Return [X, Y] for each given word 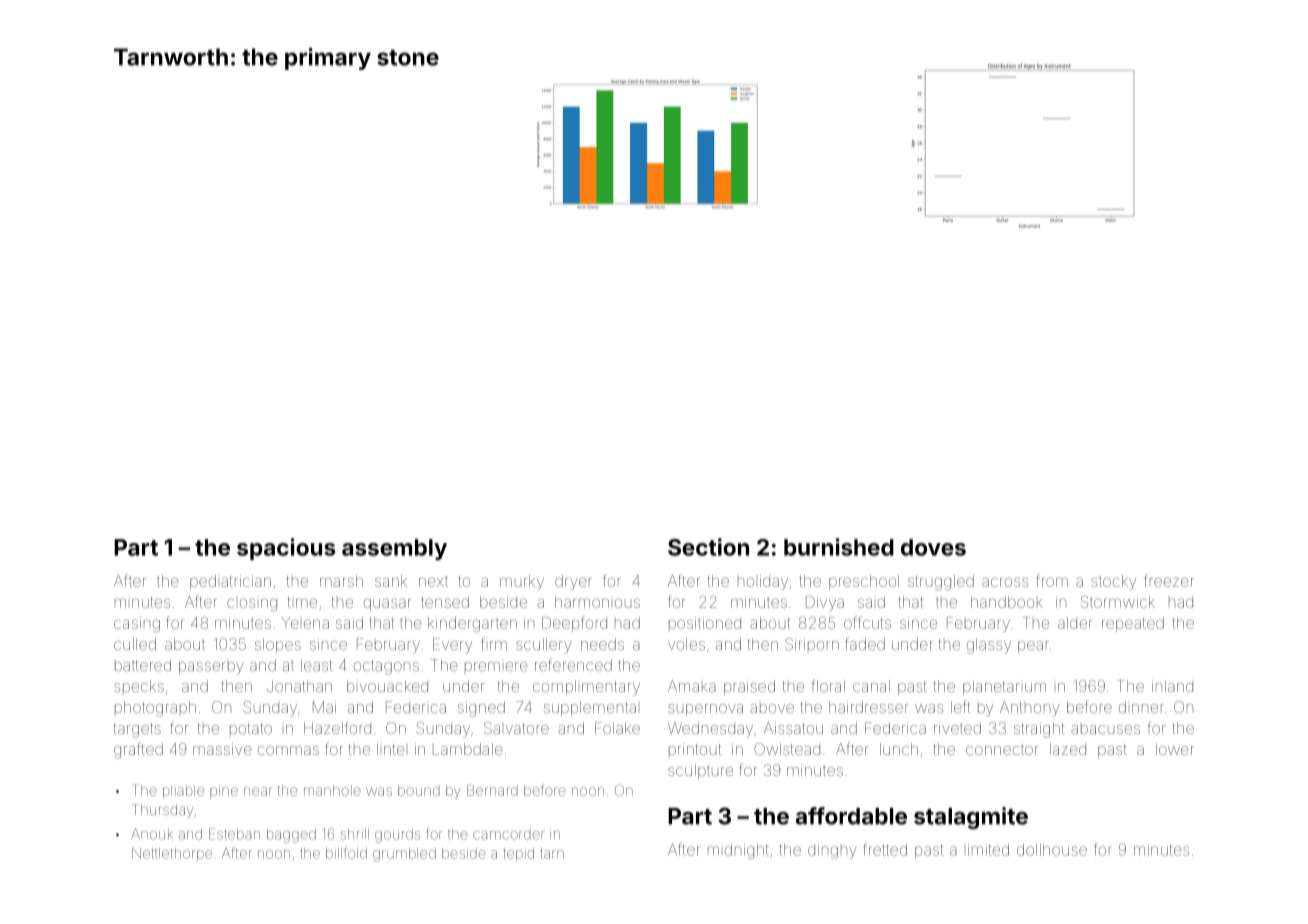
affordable [851, 816]
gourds [397, 836]
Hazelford [337, 727]
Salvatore [516, 728]
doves [933, 547]
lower [1175, 749]
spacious [286, 549]
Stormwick [1118, 601]
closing [252, 604]
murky [522, 582]
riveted [957, 728]
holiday [763, 582]
